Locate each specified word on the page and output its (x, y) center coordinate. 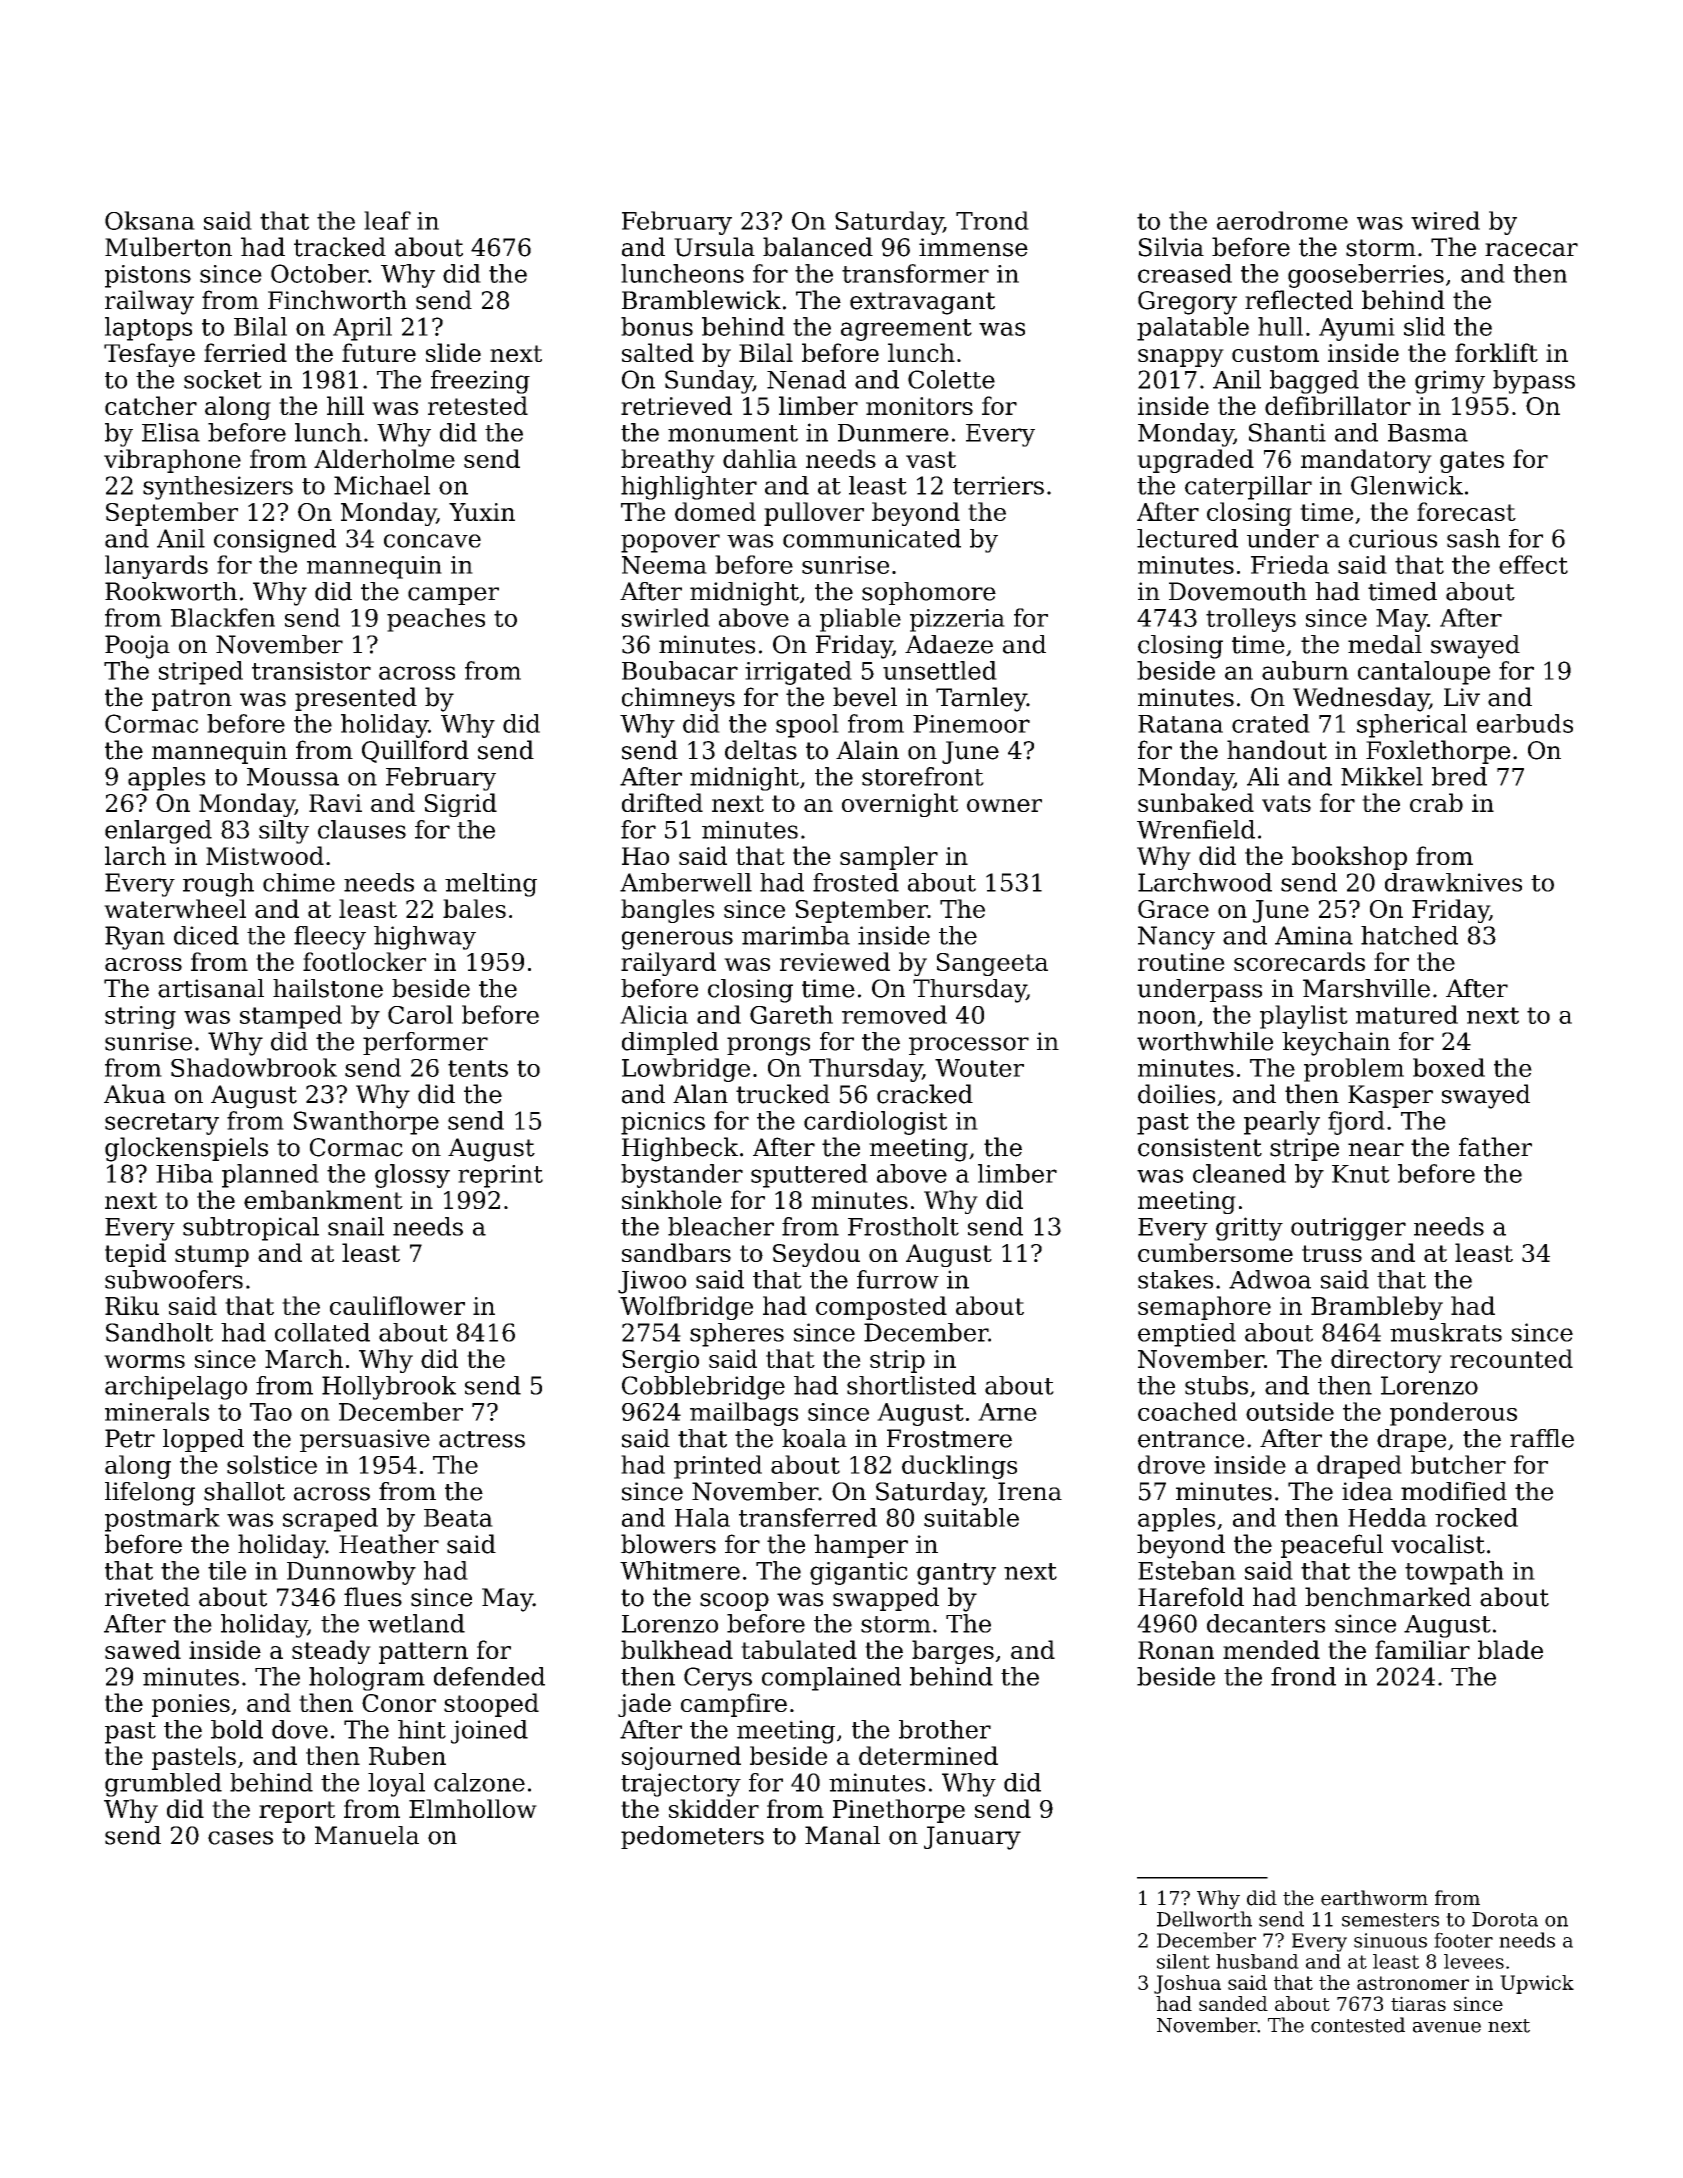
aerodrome (1282, 220)
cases (240, 1838)
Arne (1007, 1412)
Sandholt (159, 1332)
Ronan (1176, 1650)
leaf (387, 220)
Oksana (150, 220)
